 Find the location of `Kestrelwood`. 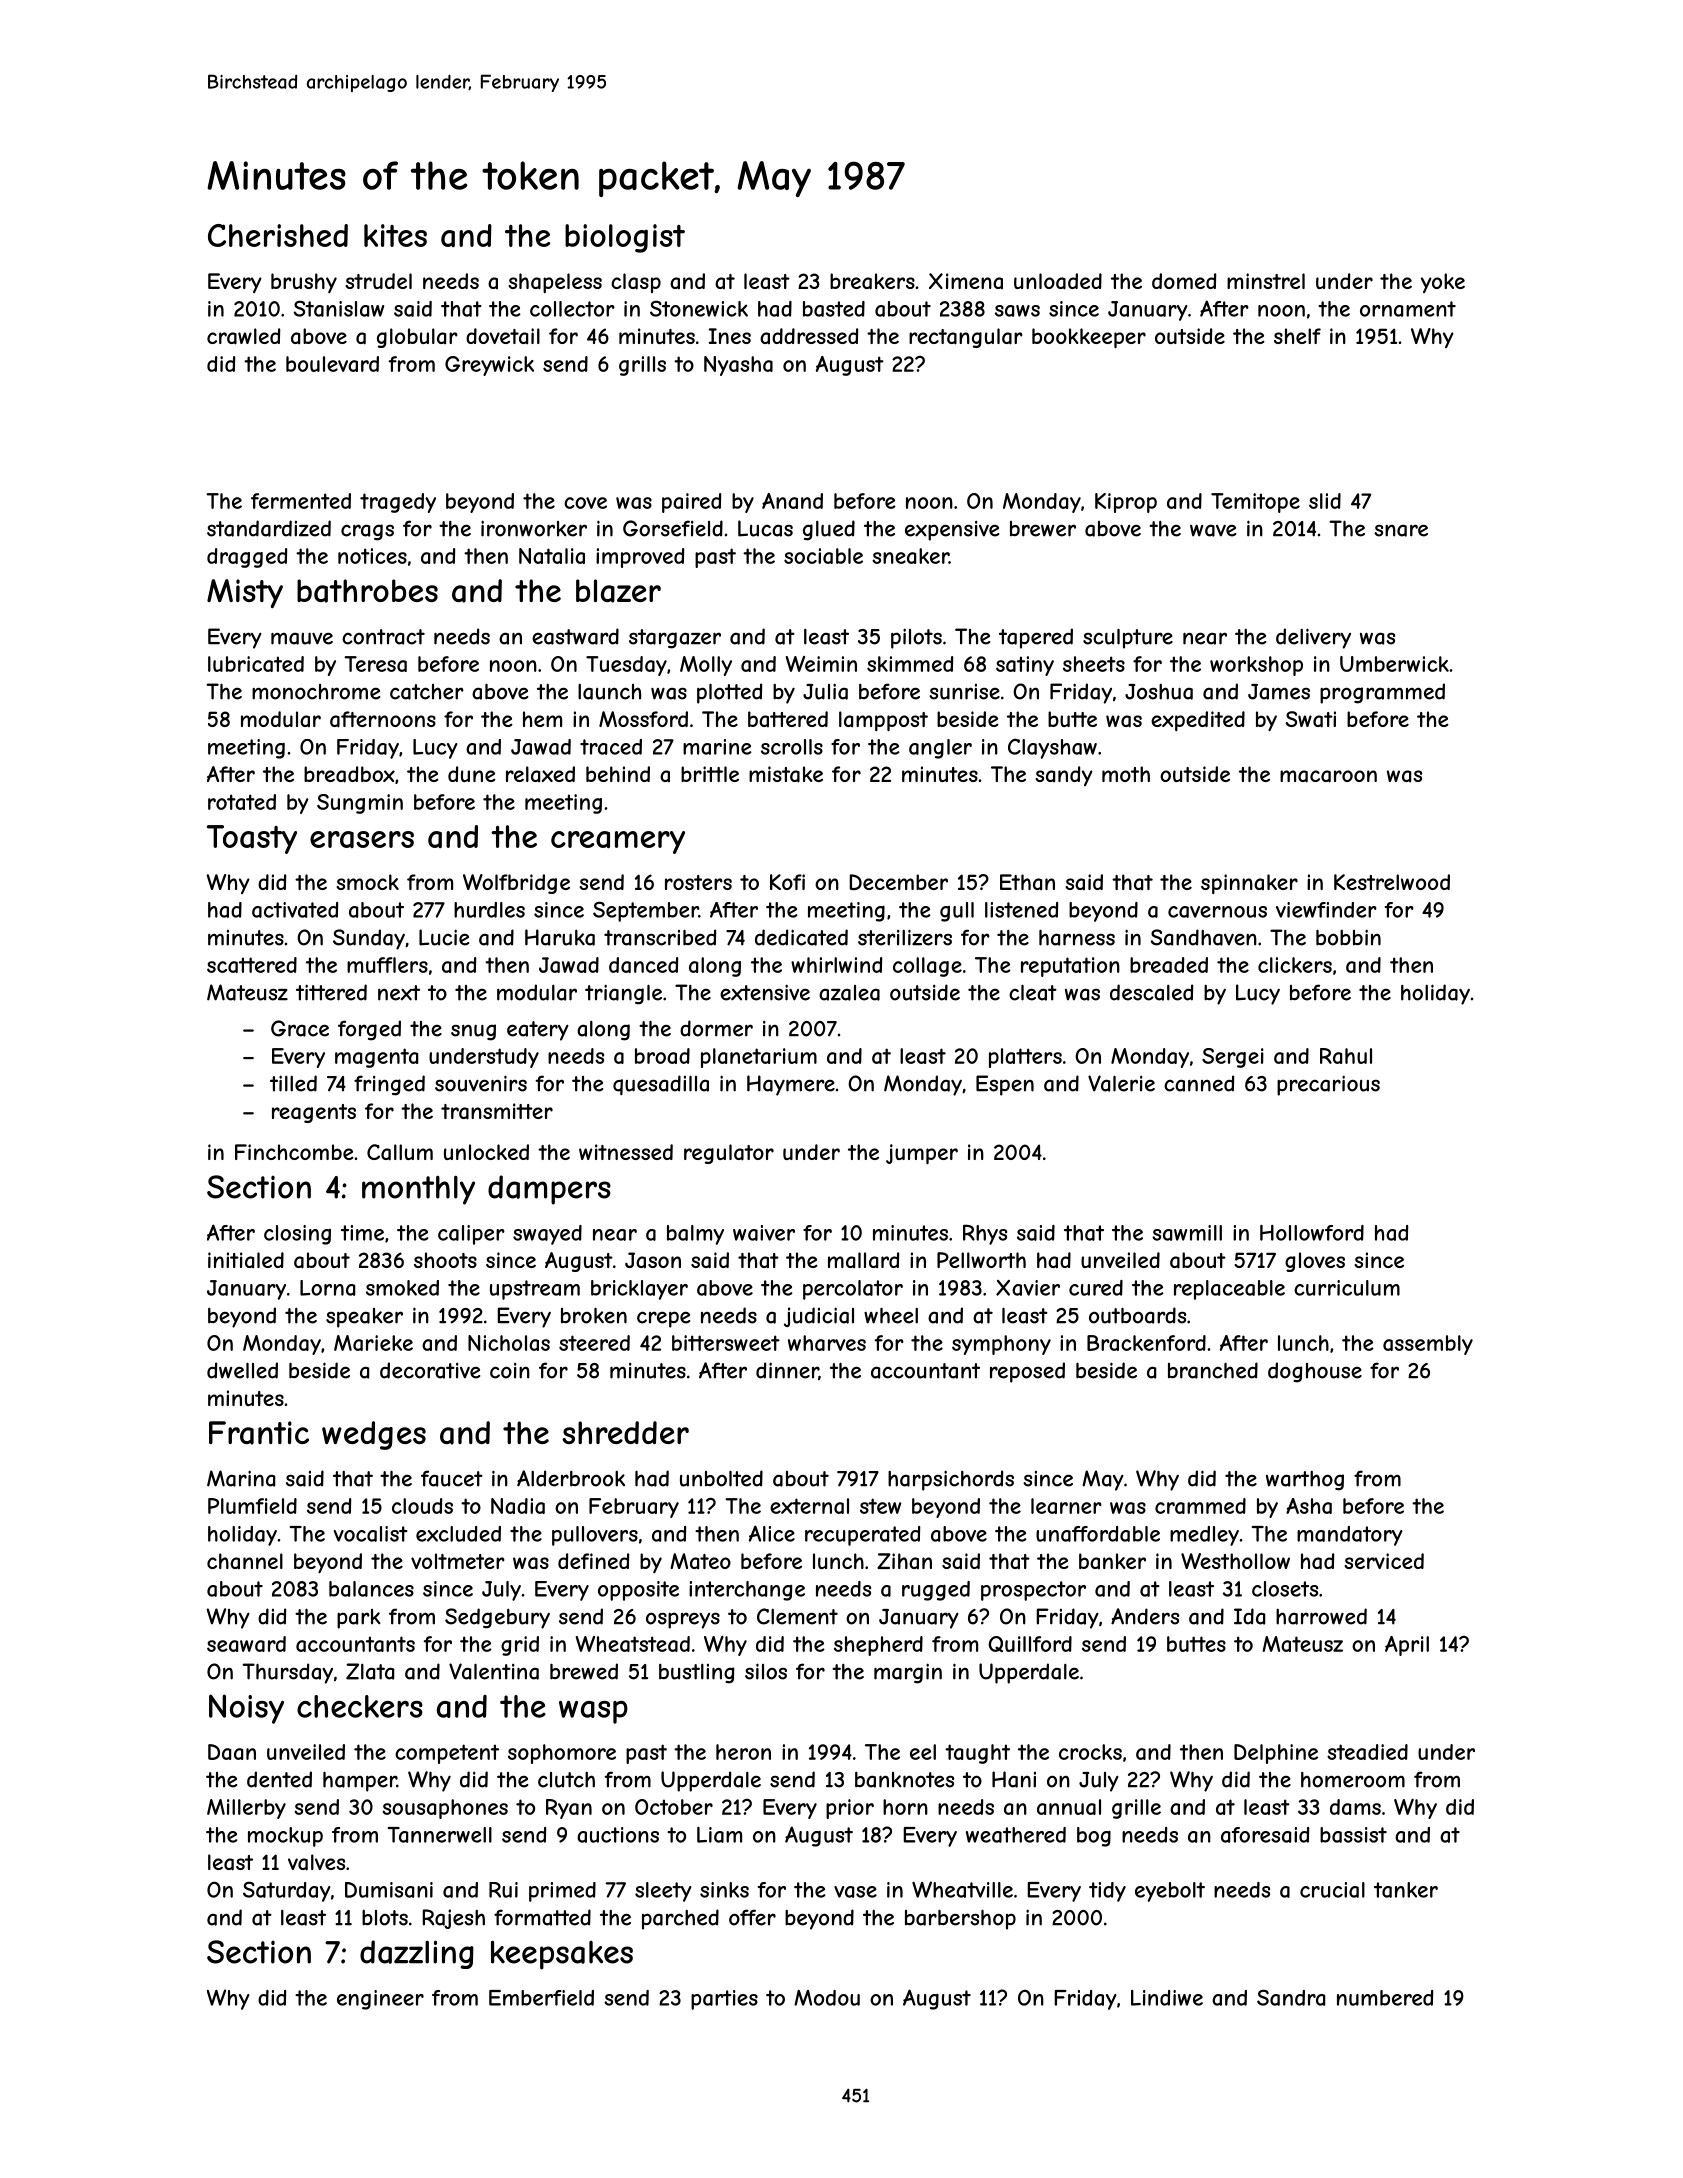

Kestrelwood is located at coordinates (1392, 882).
